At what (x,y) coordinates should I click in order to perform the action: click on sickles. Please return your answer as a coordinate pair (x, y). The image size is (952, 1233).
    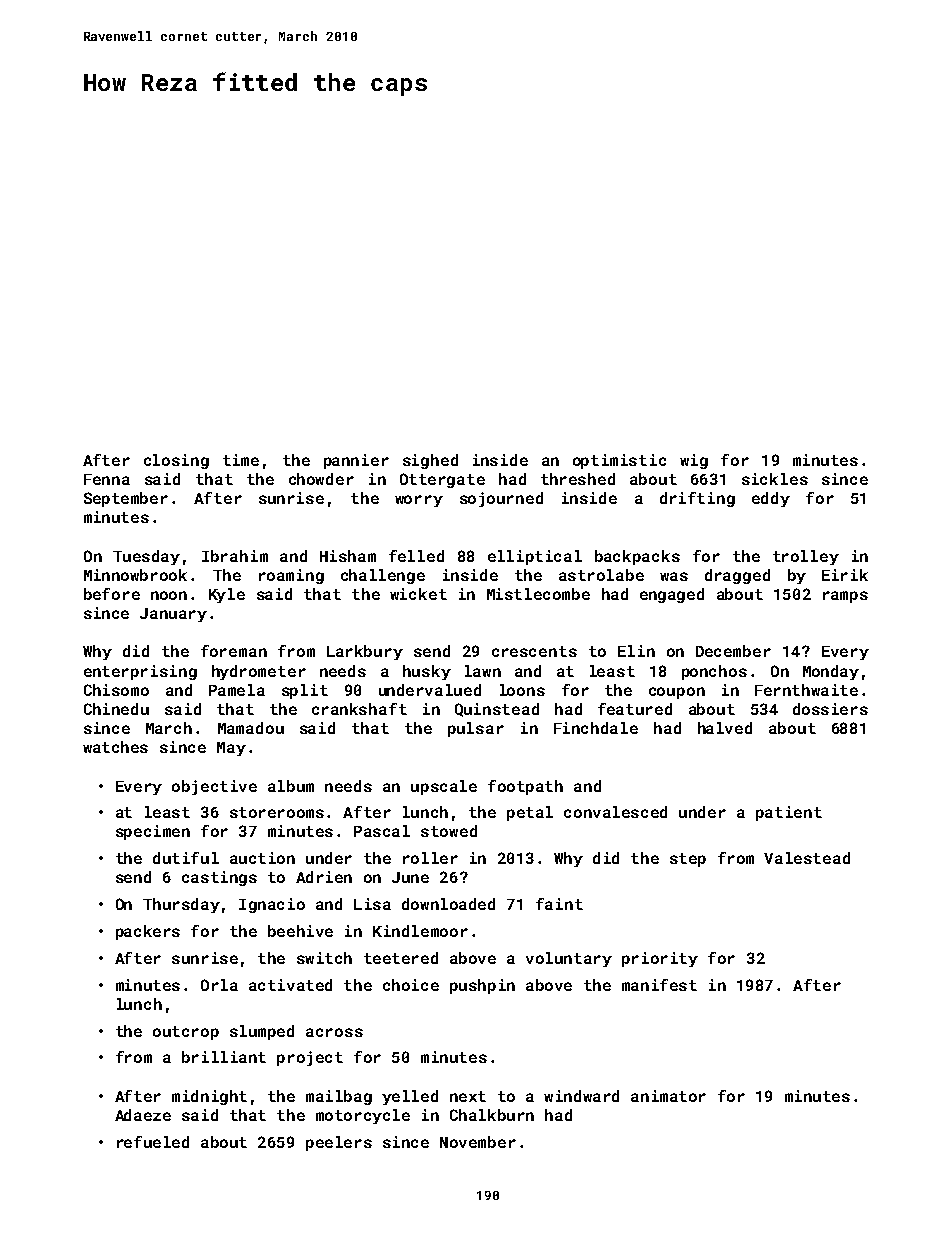
    Looking at the image, I should click on (775, 479).
